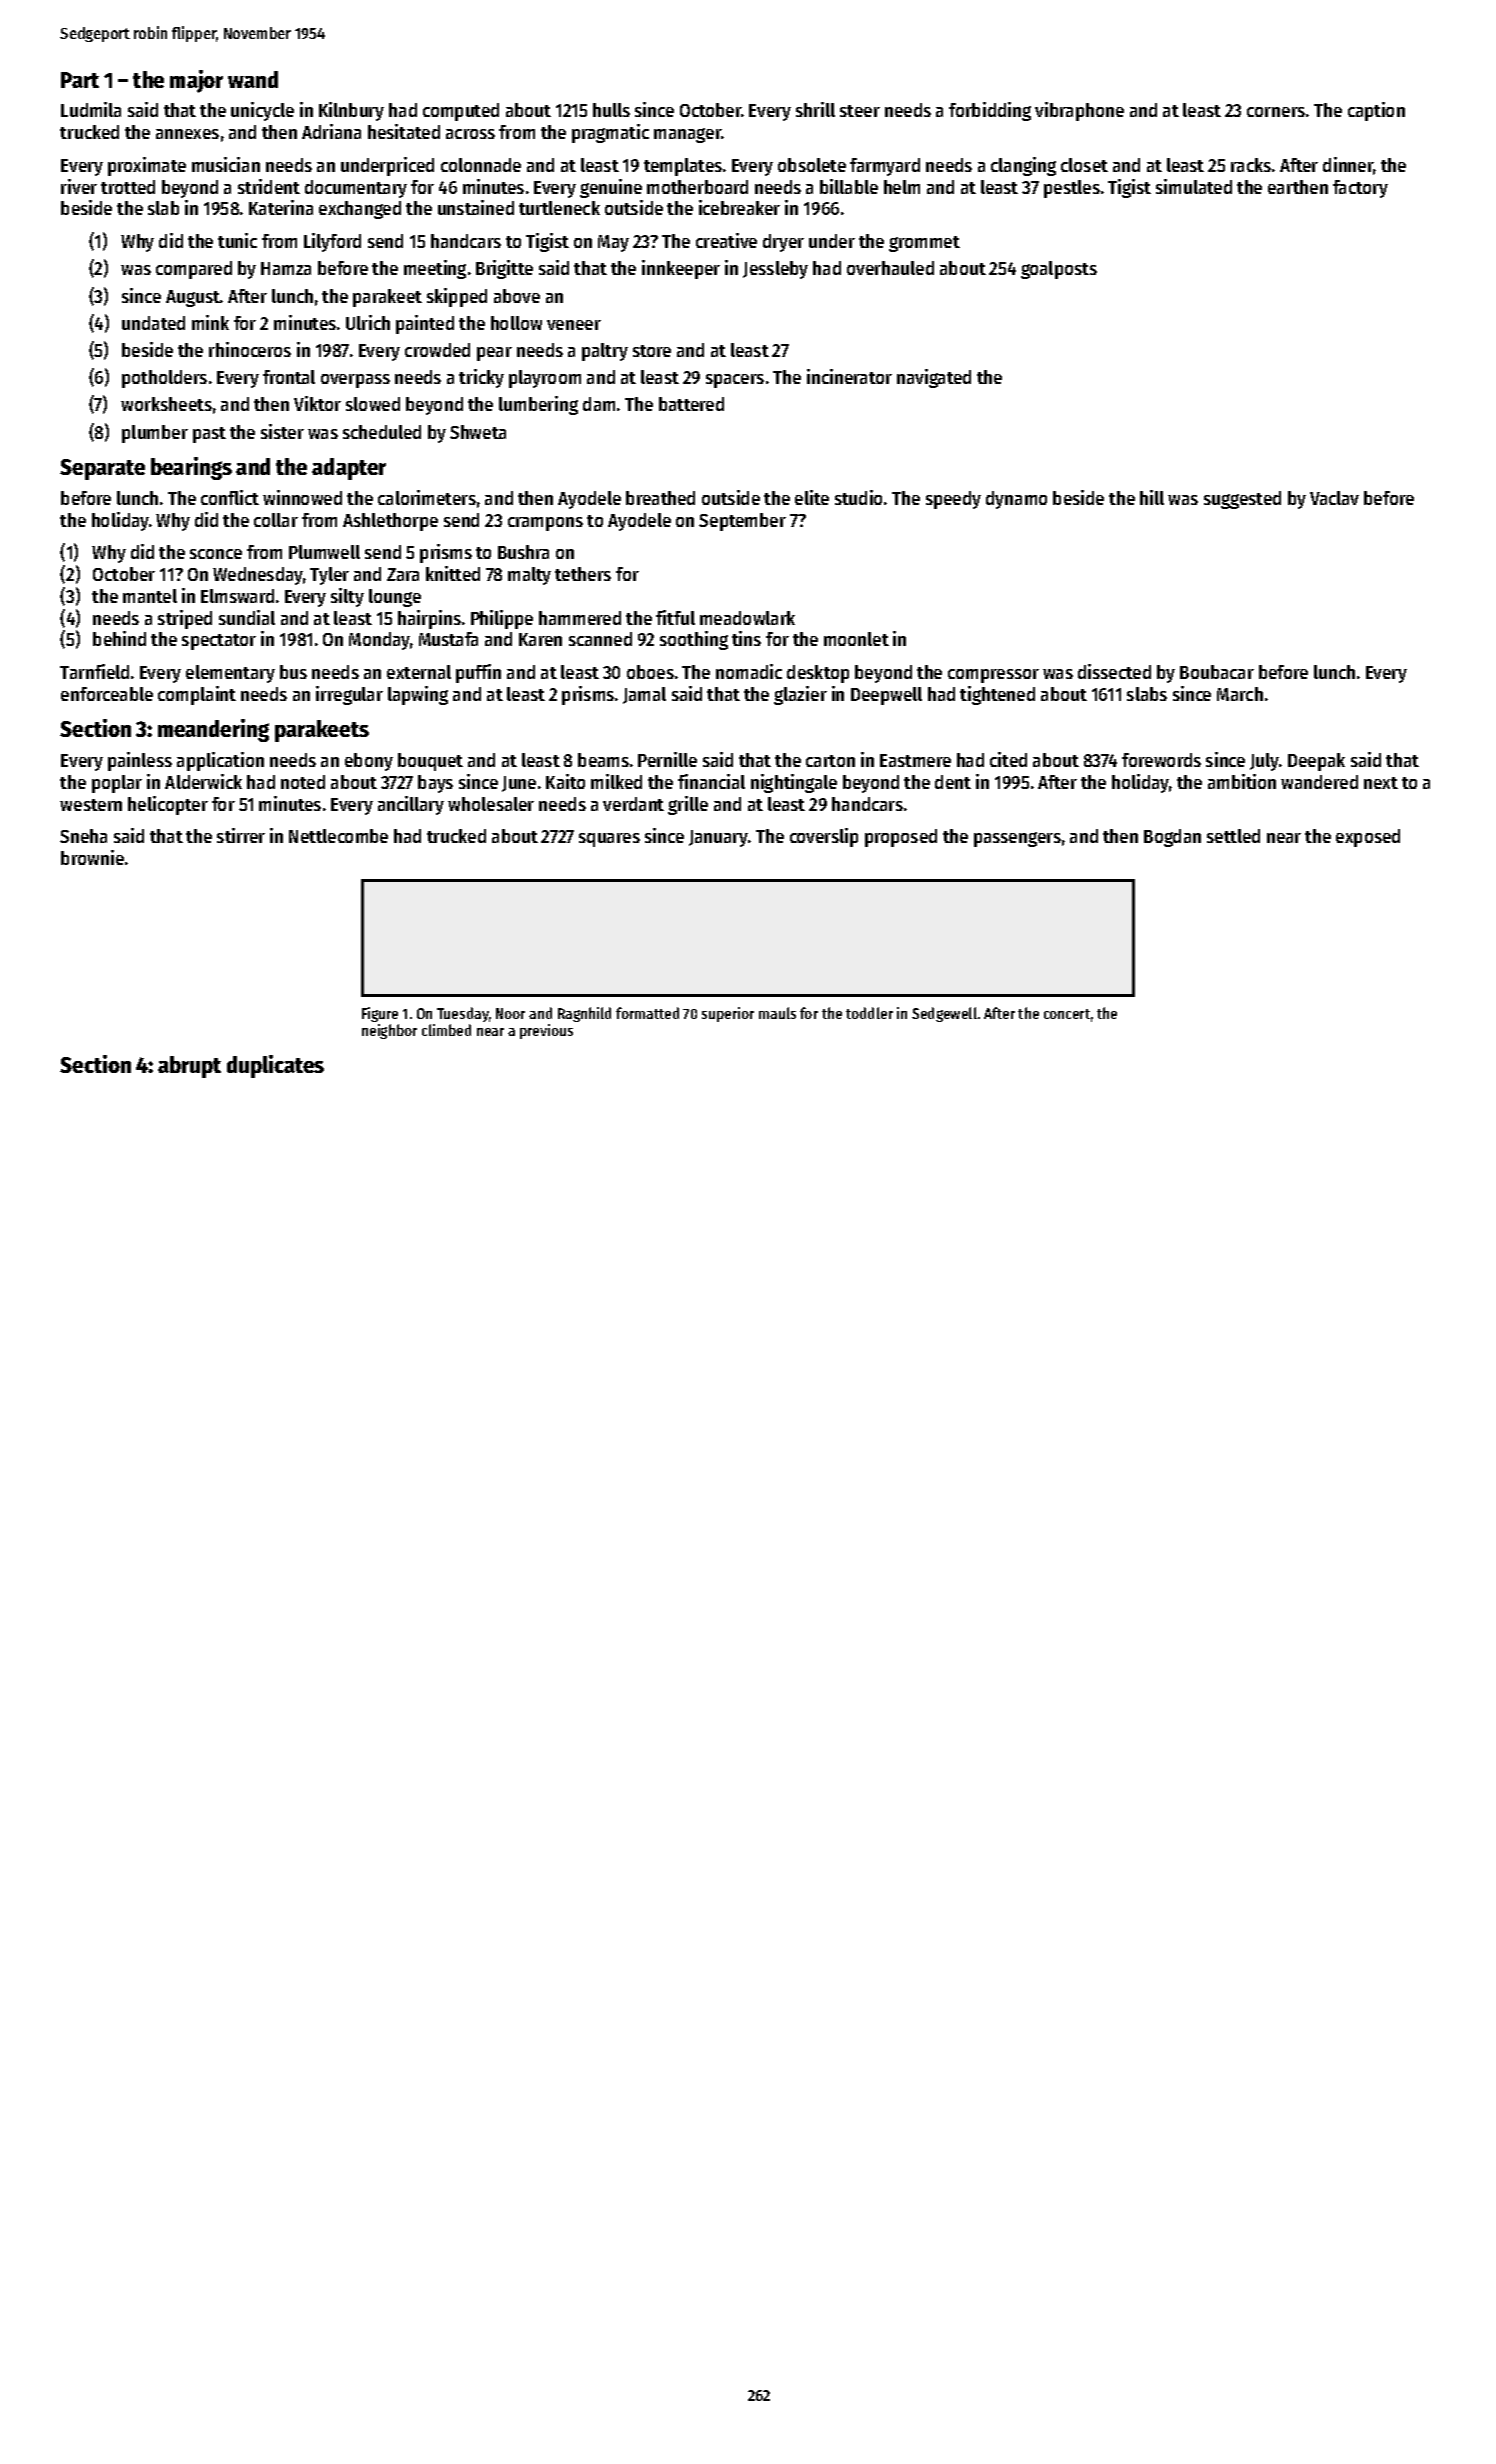 This screenshot has height=2464, width=1496. What do you see at coordinates (660, 498) in the screenshot?
I see `breathed` at bounding box center [660, 498].
